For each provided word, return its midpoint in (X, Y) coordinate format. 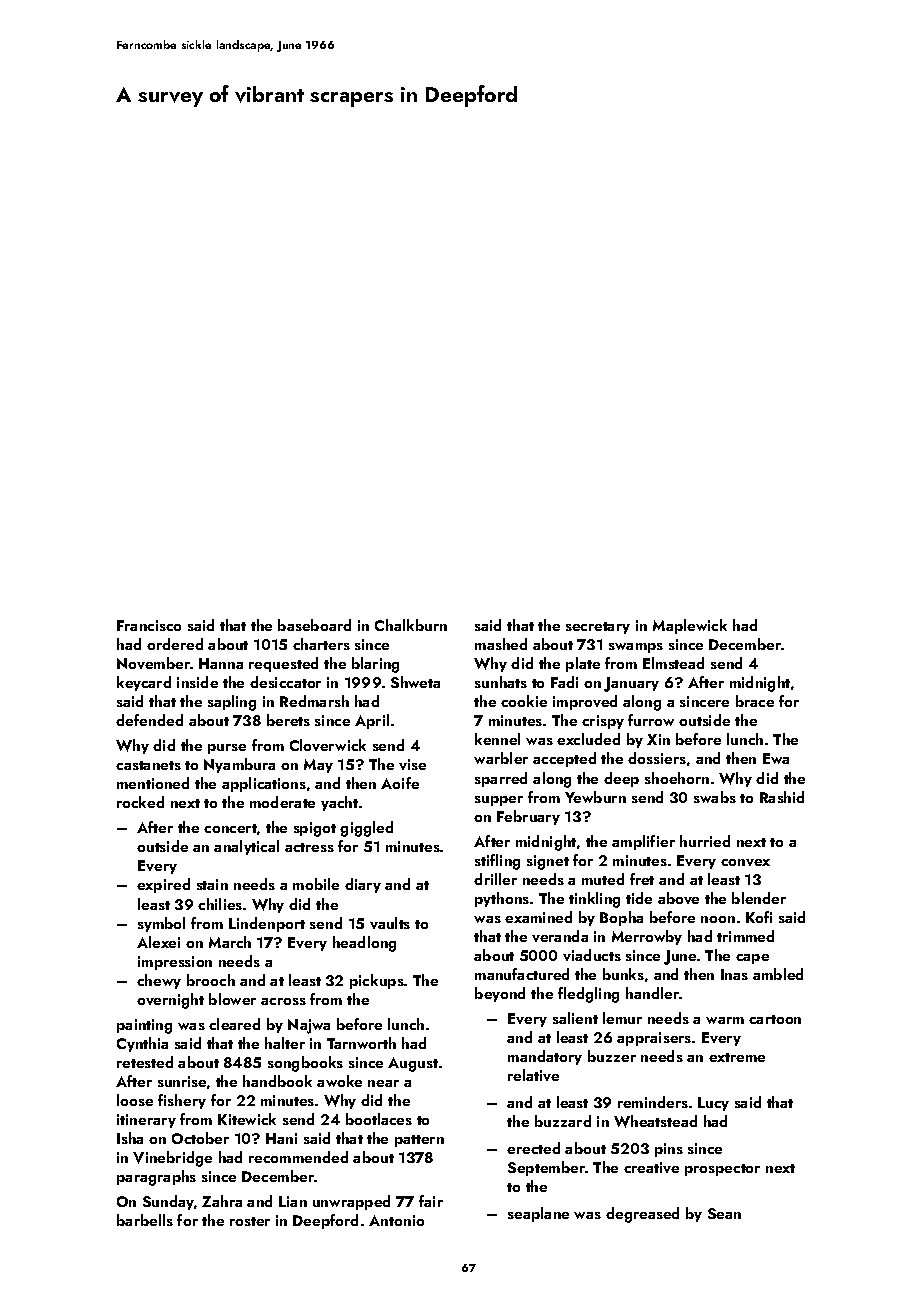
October (200, 1138)
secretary (598, 628)
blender (759, 898)
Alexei (158, 942)
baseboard (314, 625)
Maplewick (690, 626)
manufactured (522, 974)
